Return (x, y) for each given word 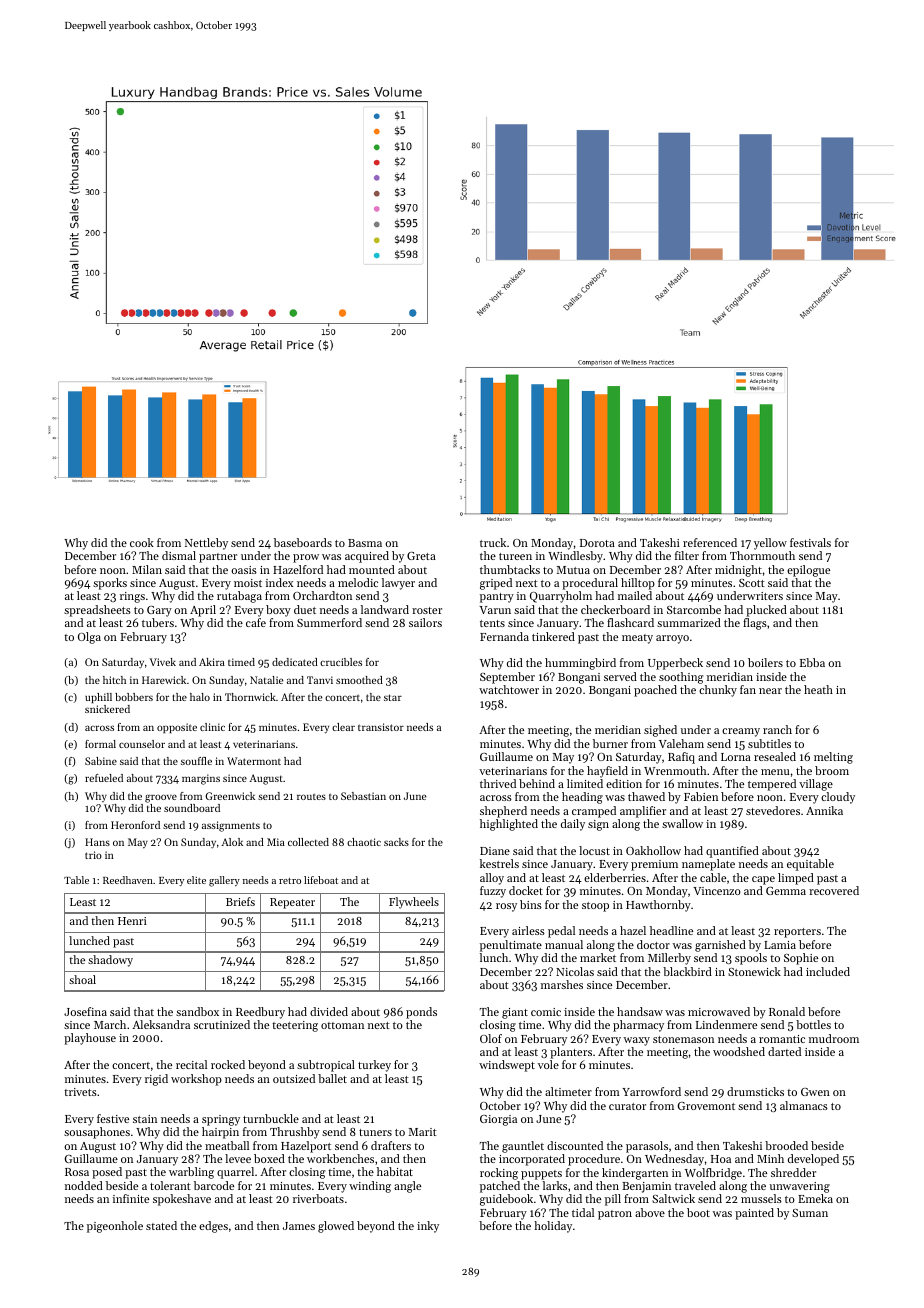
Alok (232, 842)
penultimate (511, 946)
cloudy (838, 798)
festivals (810, 542)
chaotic (364, 842)
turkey (374, 1066)
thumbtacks (510, 569)
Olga (89, 638)
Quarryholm (561, 597)
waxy (637, 1041)
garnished (720, 946)
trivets (80, 1092)
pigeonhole (115, 1227)
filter (687, 555)
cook (142, 542)
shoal (82, 979)
